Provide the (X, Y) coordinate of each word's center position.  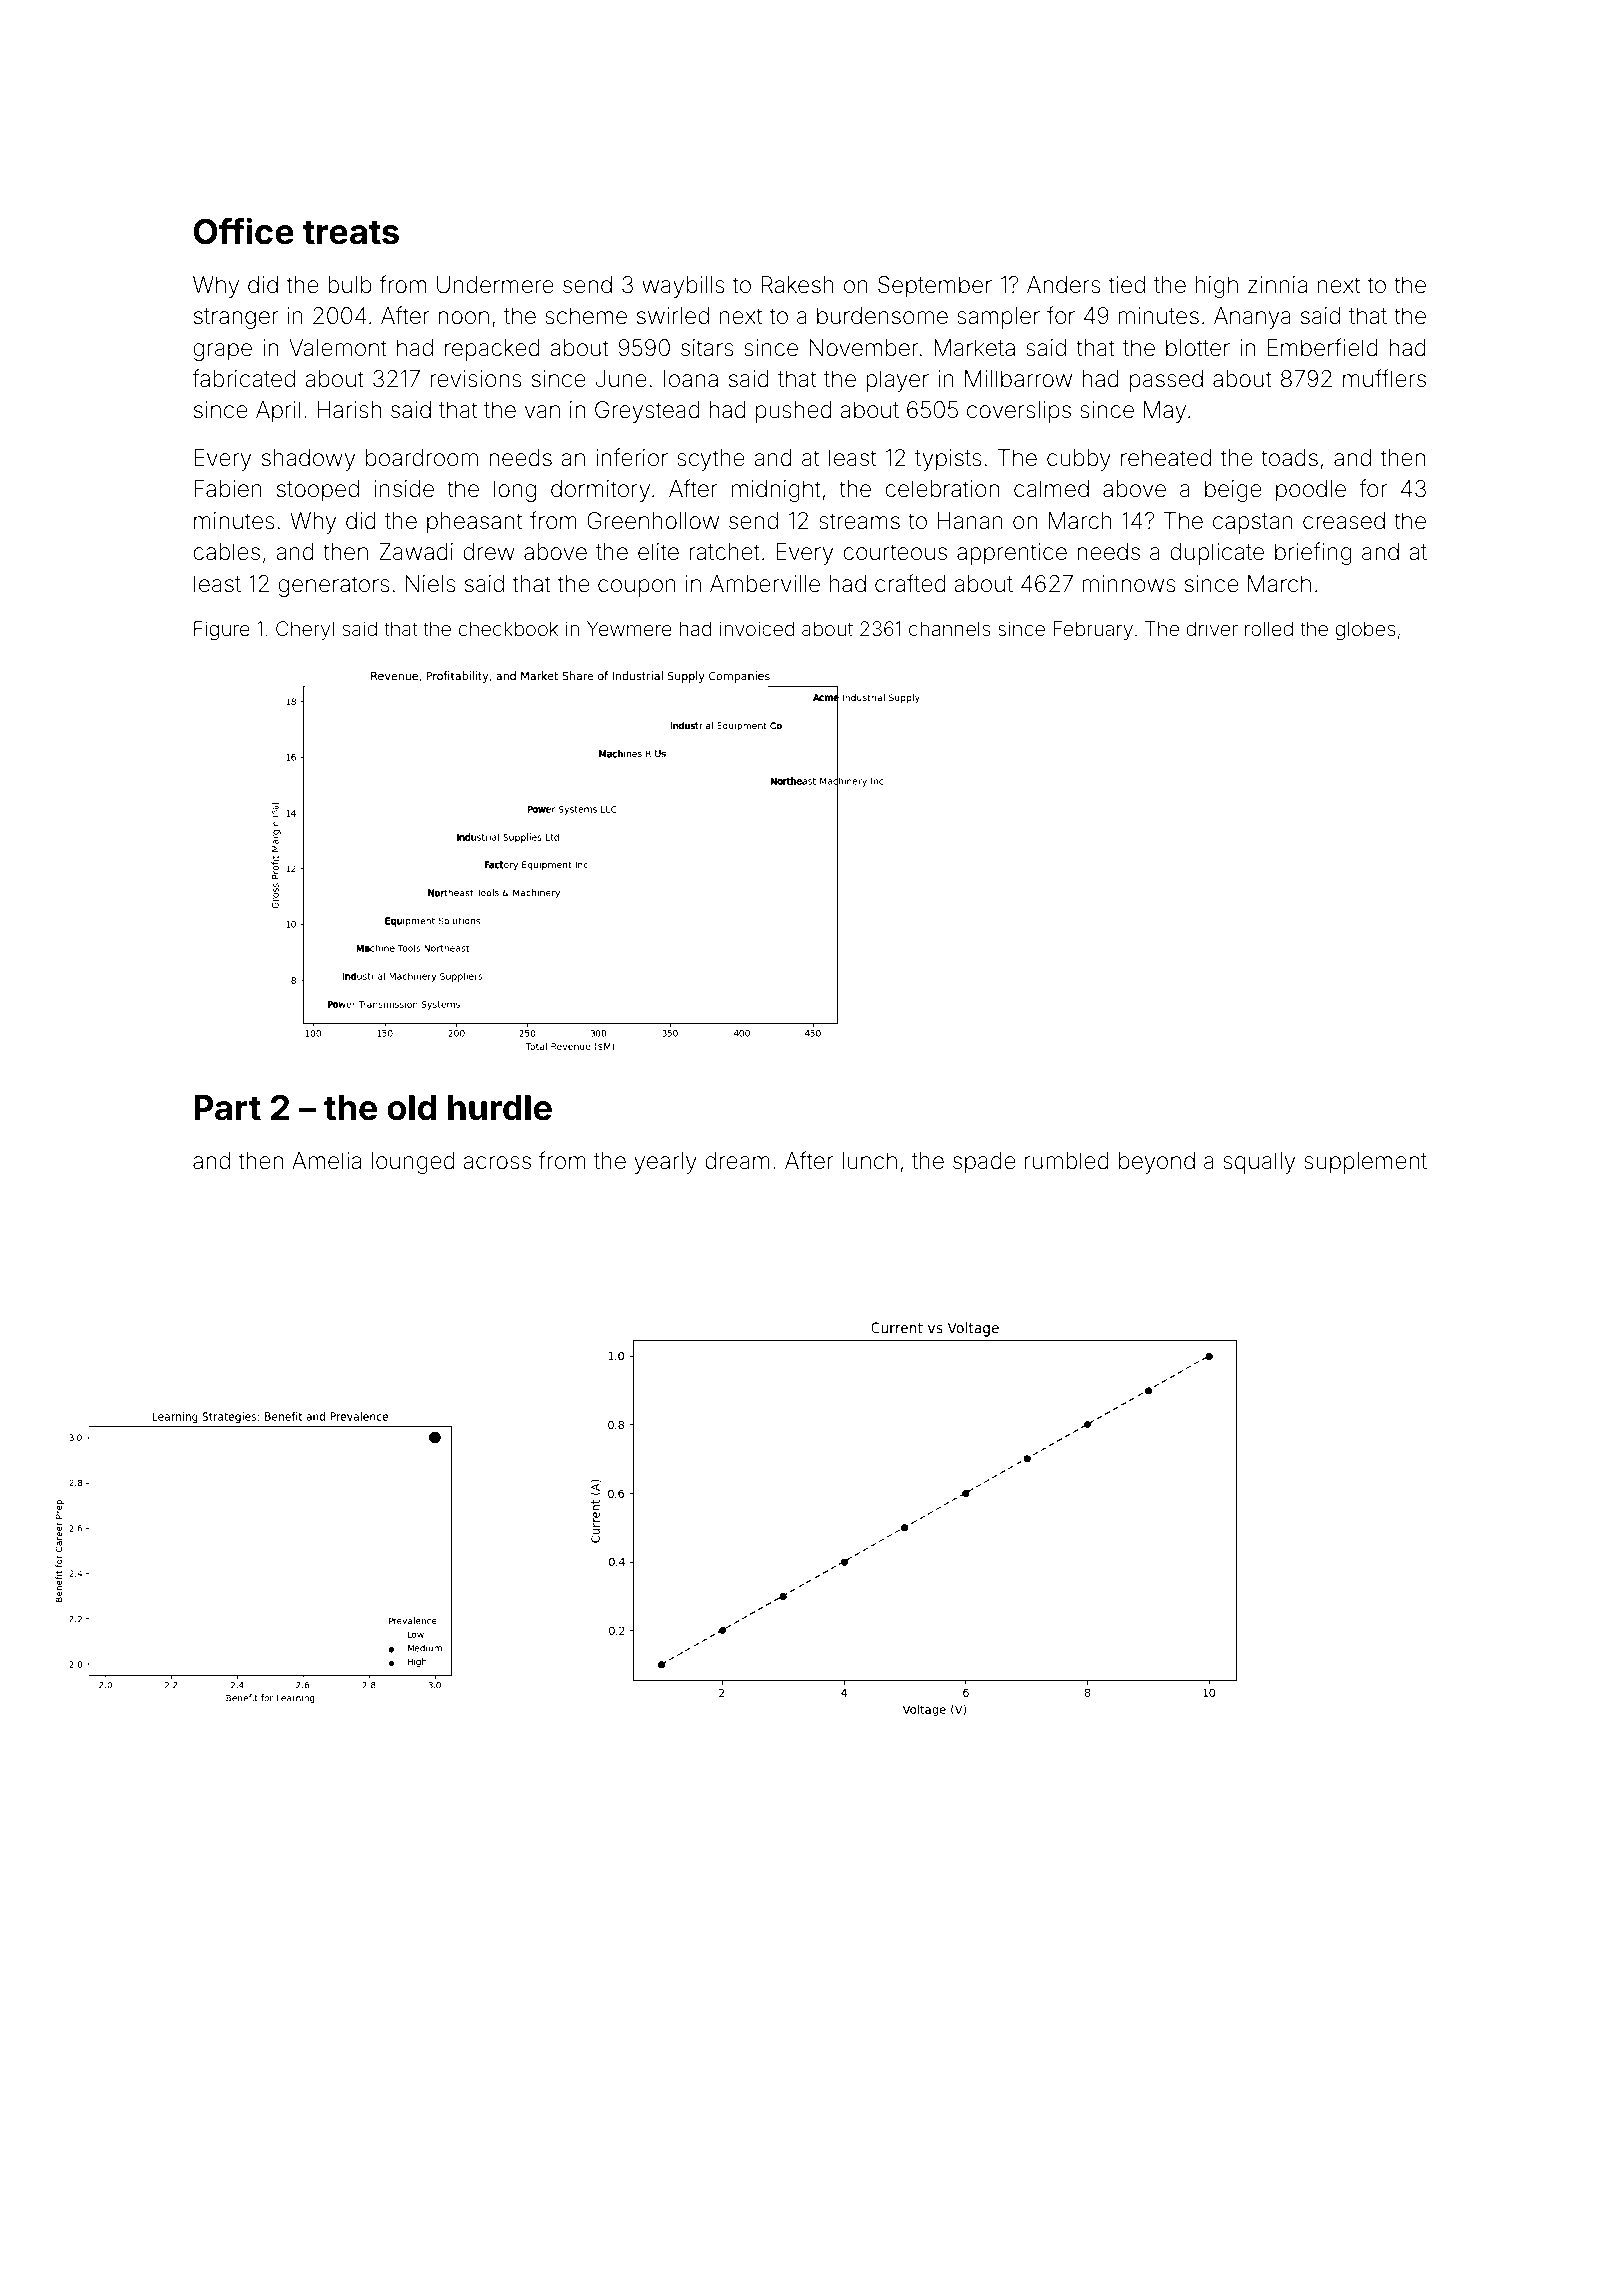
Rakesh (797, 285)
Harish (349, 410)
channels (950, 628)
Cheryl (305, 630)
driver (1212, 628)
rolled (1269, 628)
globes (1366, 631)
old (411, 1108)
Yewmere (629, 628)
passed (1166, 381)
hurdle (500, 1108)
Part (227, 1108)
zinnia (1277, 285)
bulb (350, 285)
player (897, 381)
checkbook (508, 628)
